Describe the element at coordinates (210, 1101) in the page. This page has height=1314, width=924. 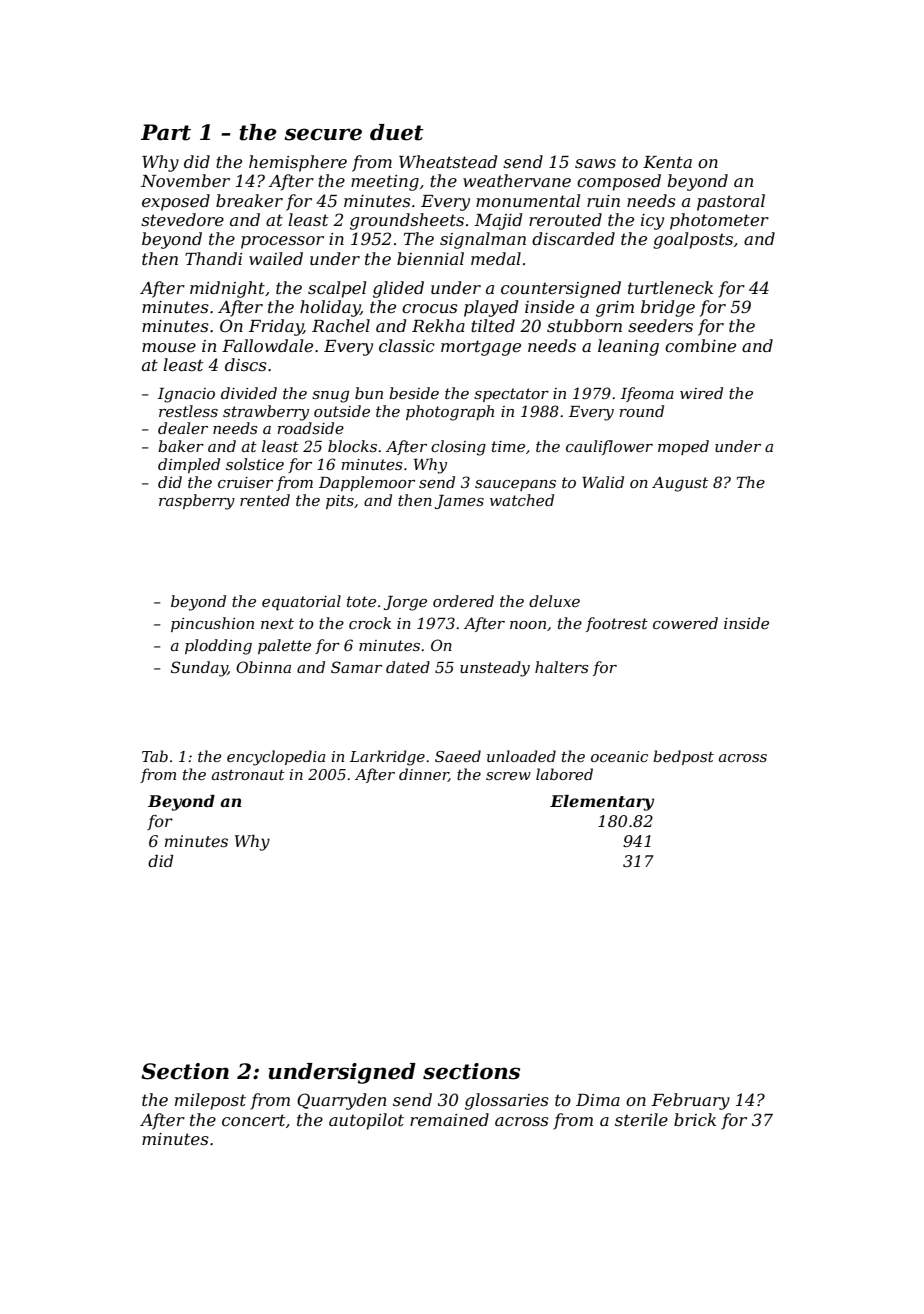
I see `milepost` at that location.
